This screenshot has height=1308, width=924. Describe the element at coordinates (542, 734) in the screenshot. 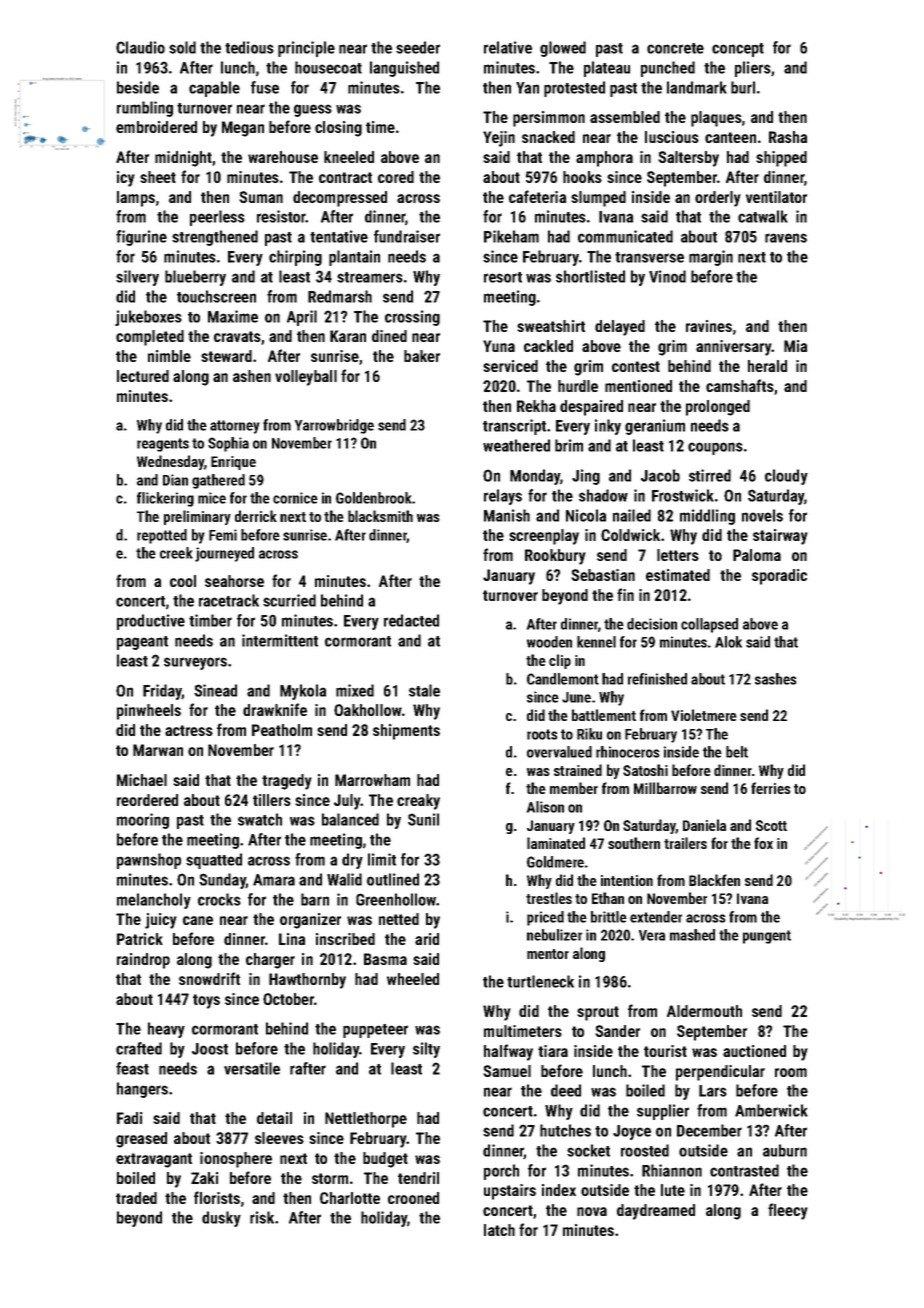

I see `roots` at that location.
